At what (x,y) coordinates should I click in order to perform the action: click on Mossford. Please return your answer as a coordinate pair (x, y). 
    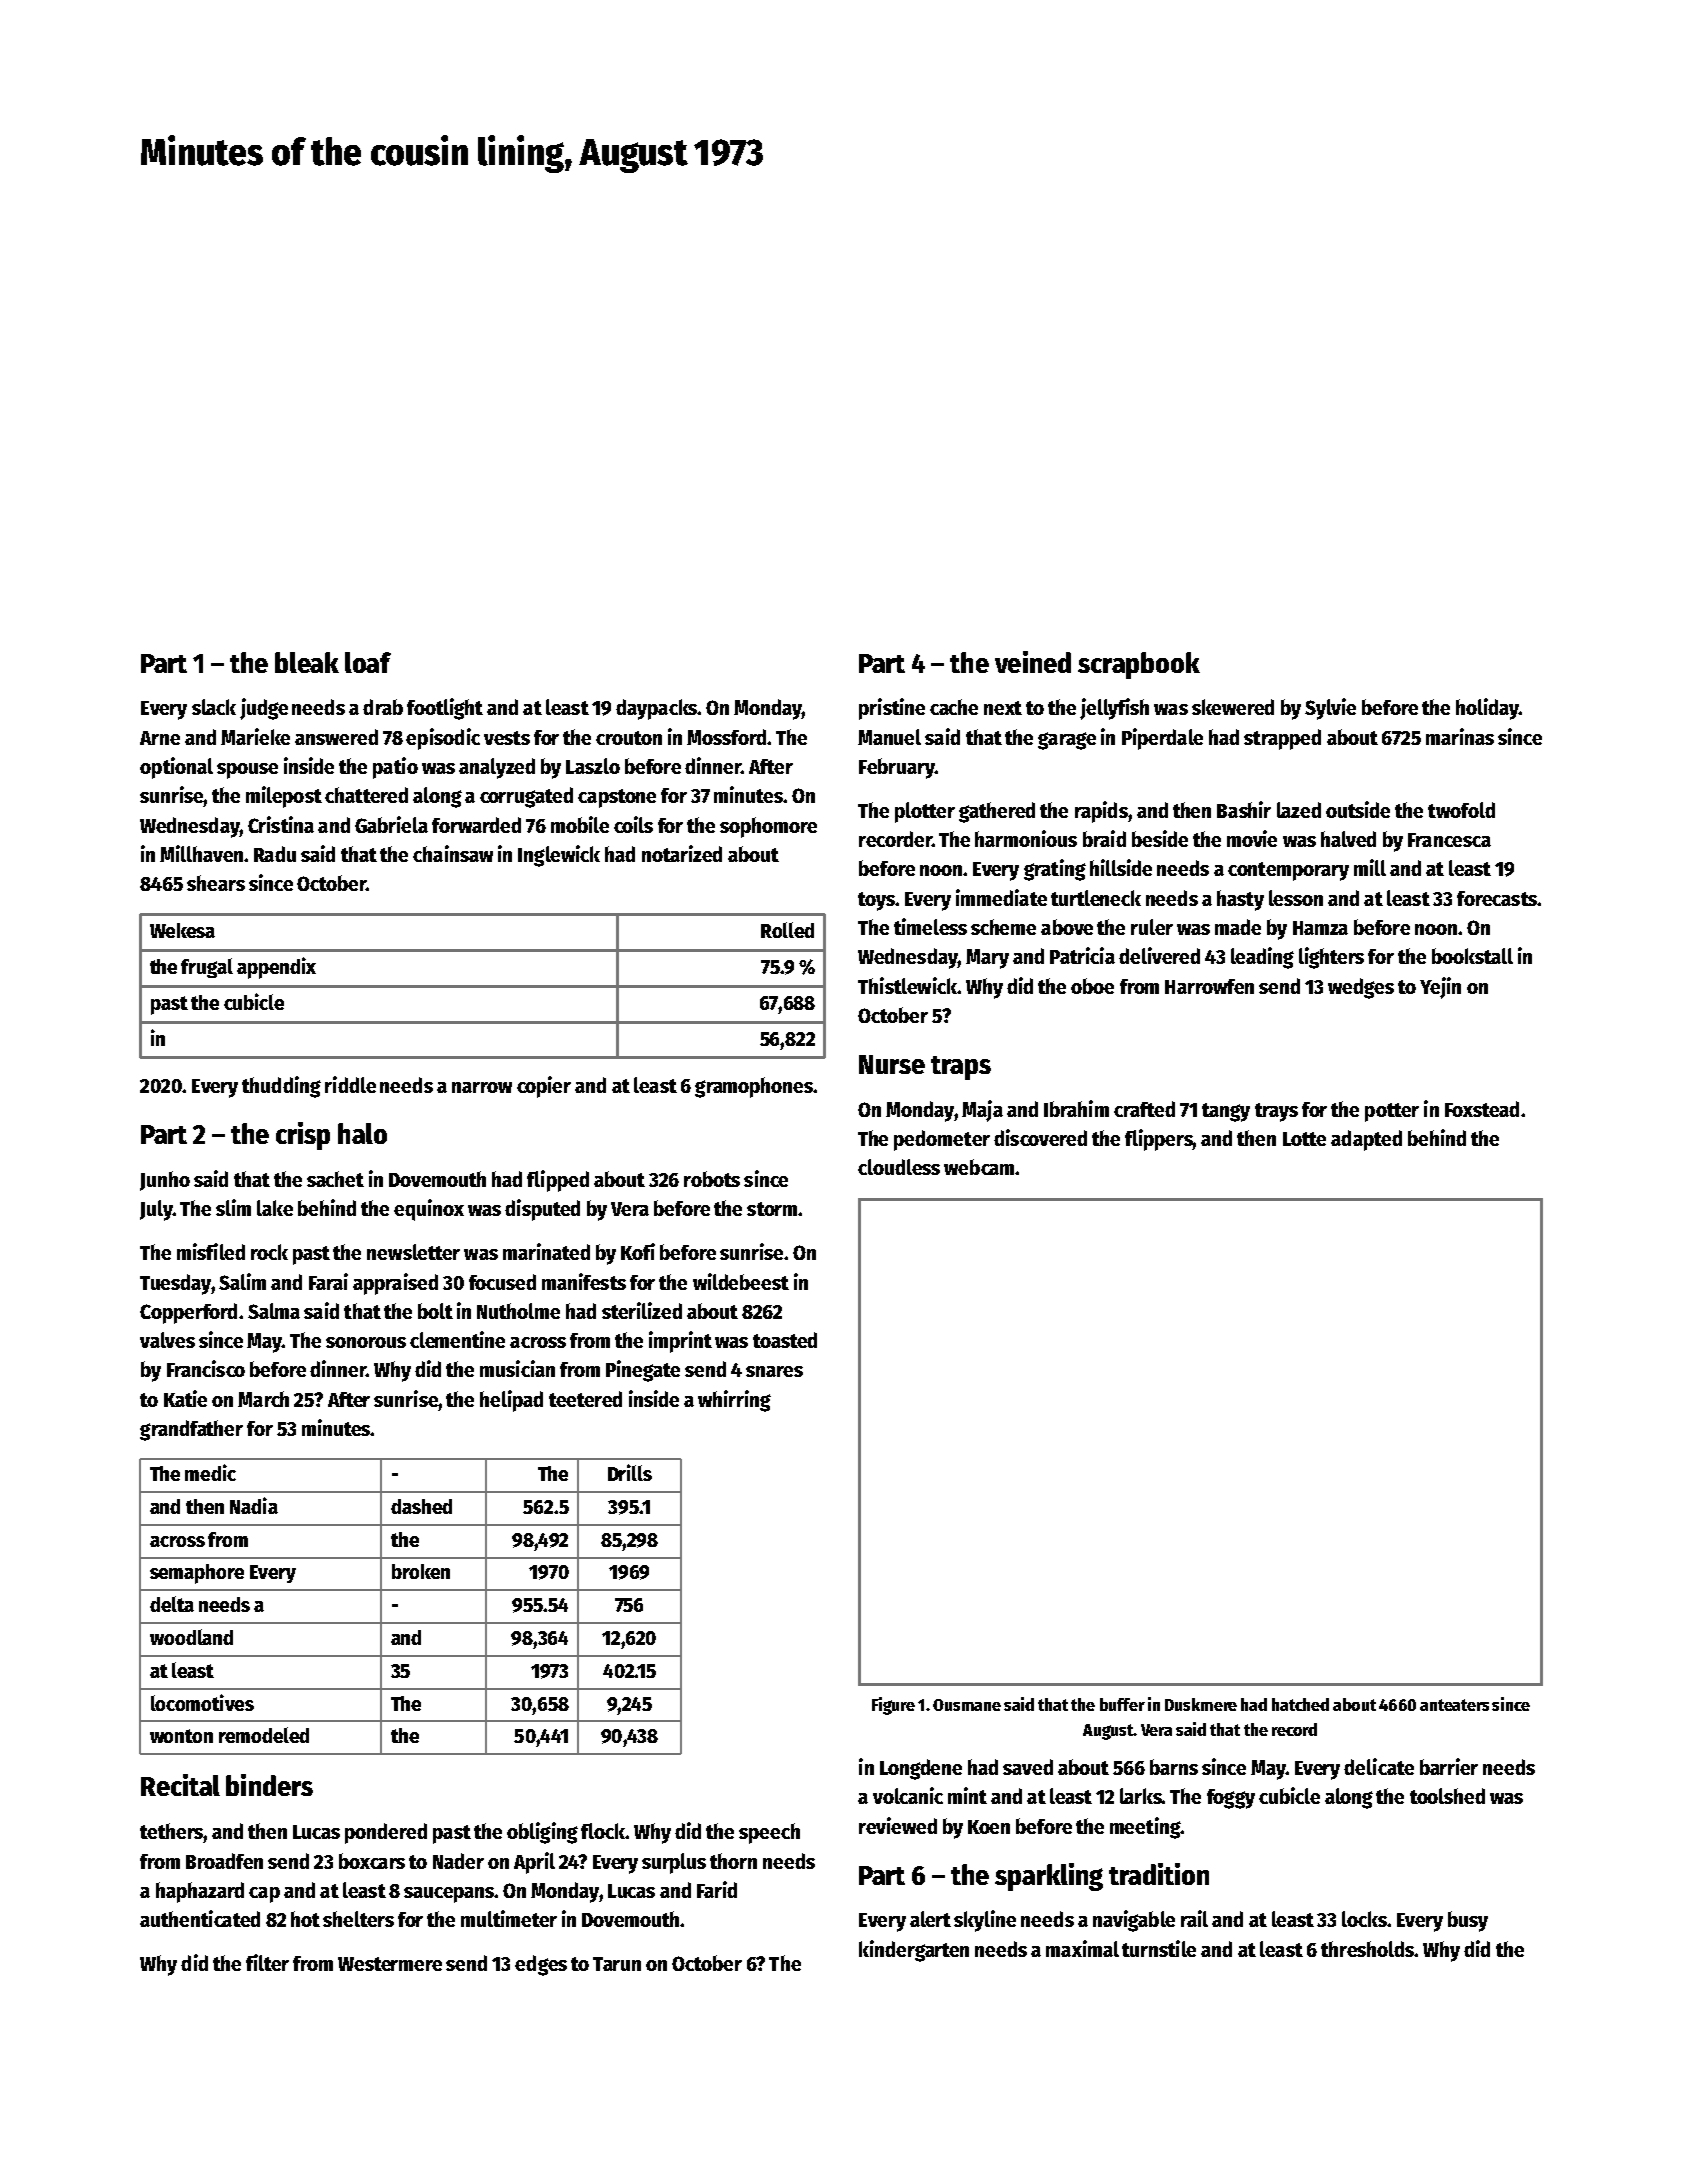
    Looking at the image, I should click on (726, 737).
